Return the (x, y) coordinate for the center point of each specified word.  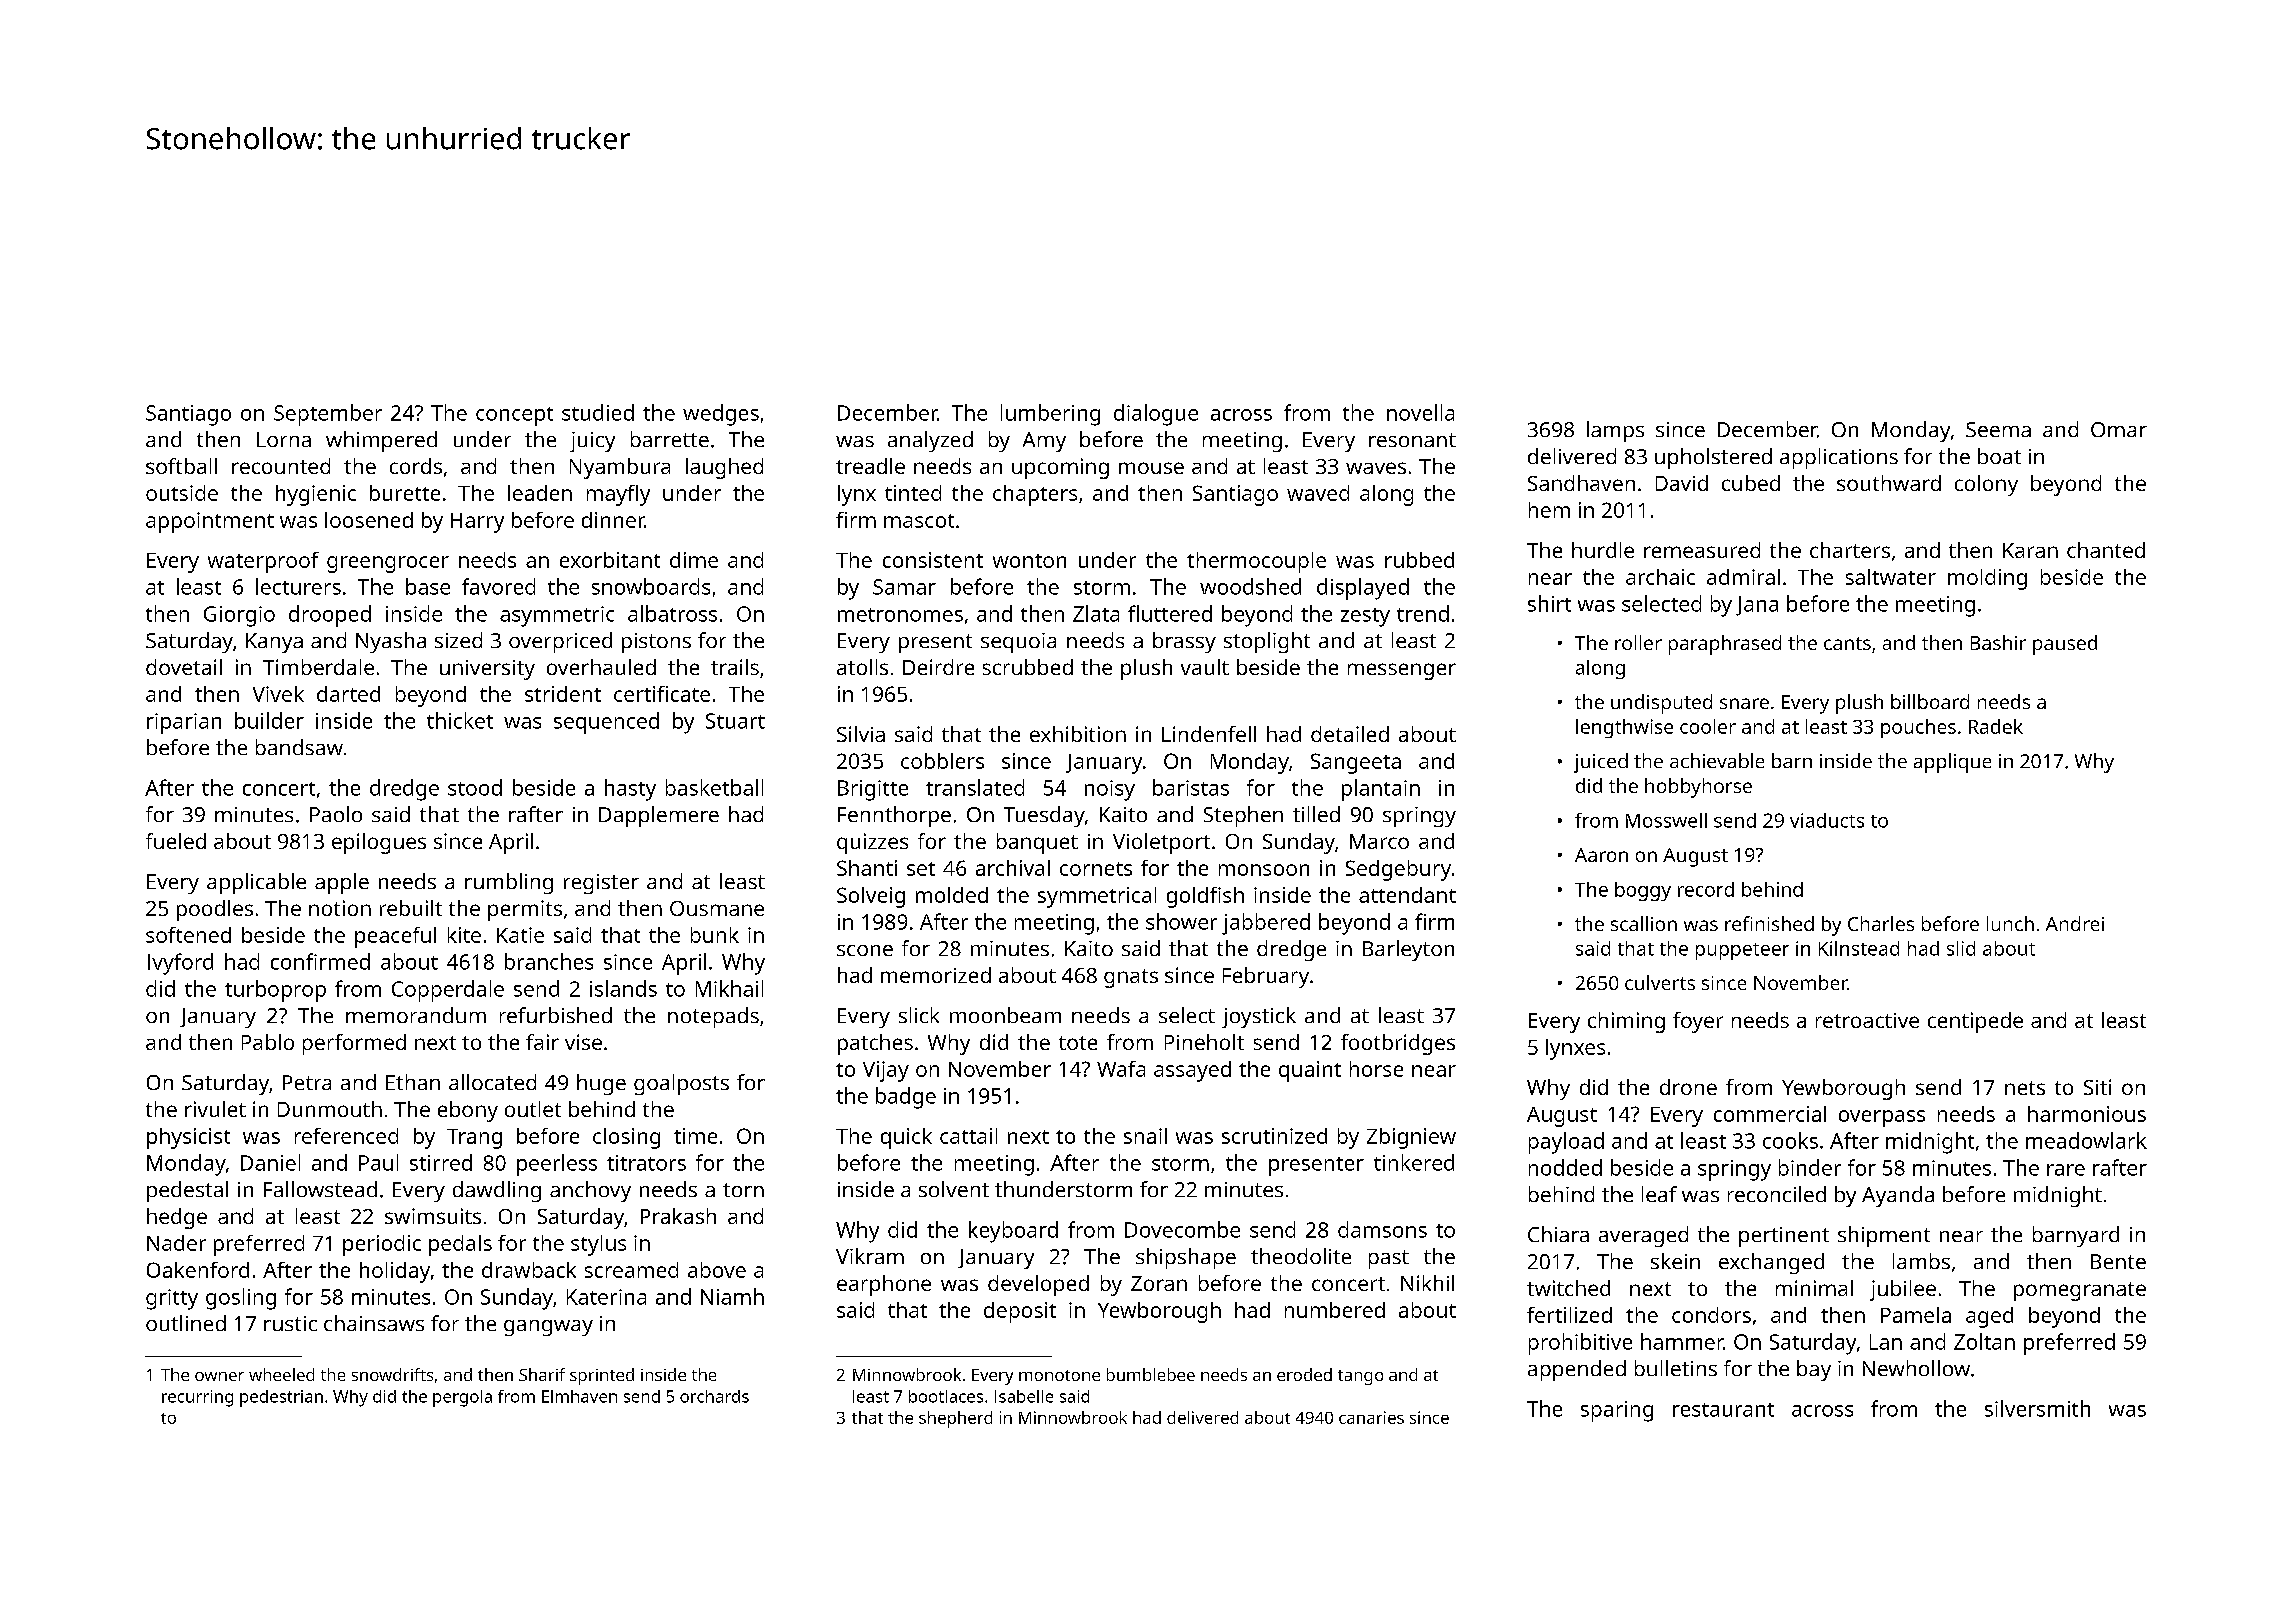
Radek (1996, 726)
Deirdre (938, 667)
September (328, 415)
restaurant (1723, 1410)
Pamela (1916, 1315)
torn (743, 1190)
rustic (290, 1323)
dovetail (184, 667)
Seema (1998, 429)
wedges (721, 415)
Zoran (1159, 1283)
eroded (1304, 1374)
